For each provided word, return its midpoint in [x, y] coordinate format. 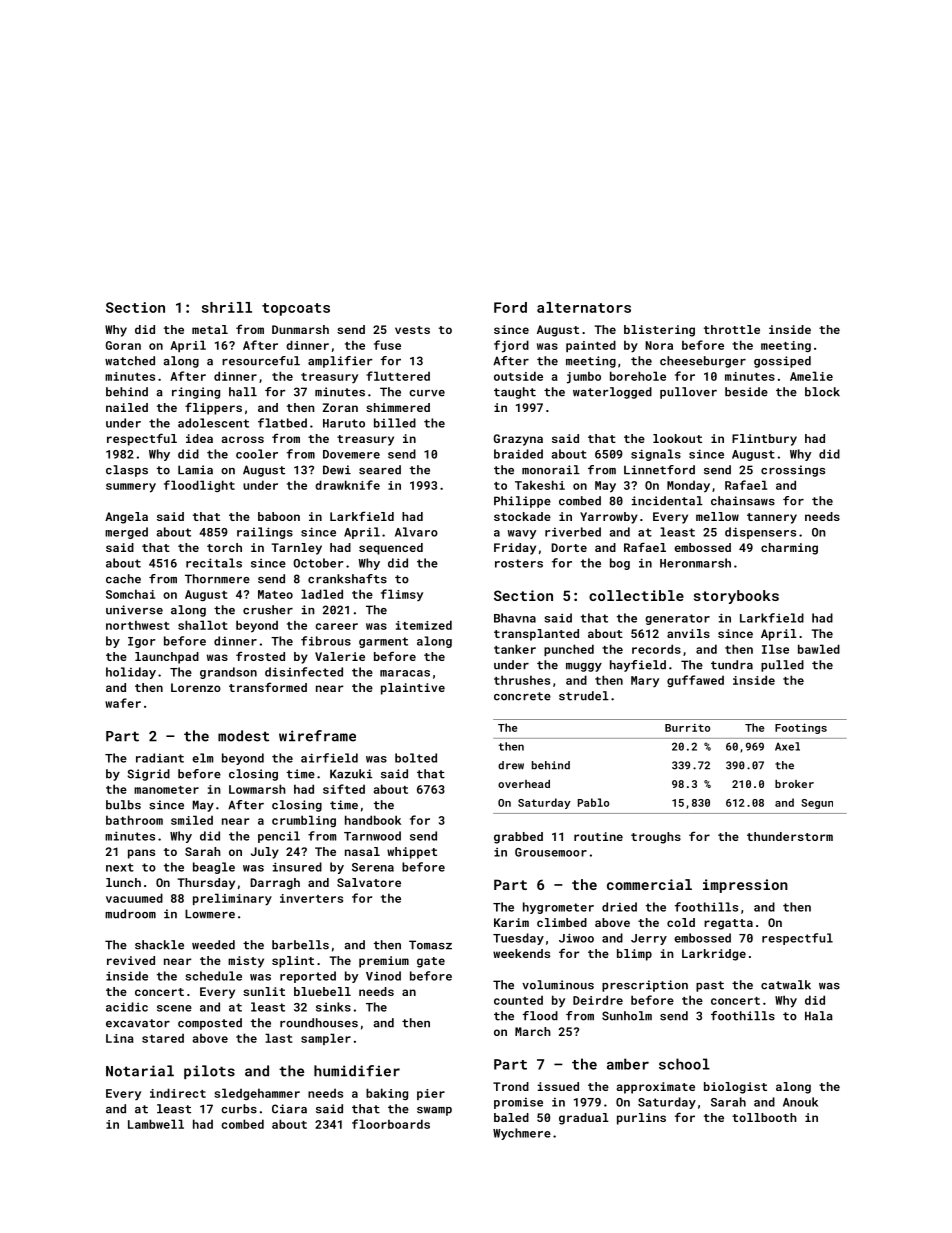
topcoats [296, 309]
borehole [638, 376]
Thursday [206, 884]
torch [224, 547]
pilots [209, 1072]
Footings [801, 728]
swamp [434, 1111]
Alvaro [416, 532]
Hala [819, 1016]
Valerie [340, 656]
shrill [227, 307]
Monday [688, 486]
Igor [142, 642]
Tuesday [518, 939]
